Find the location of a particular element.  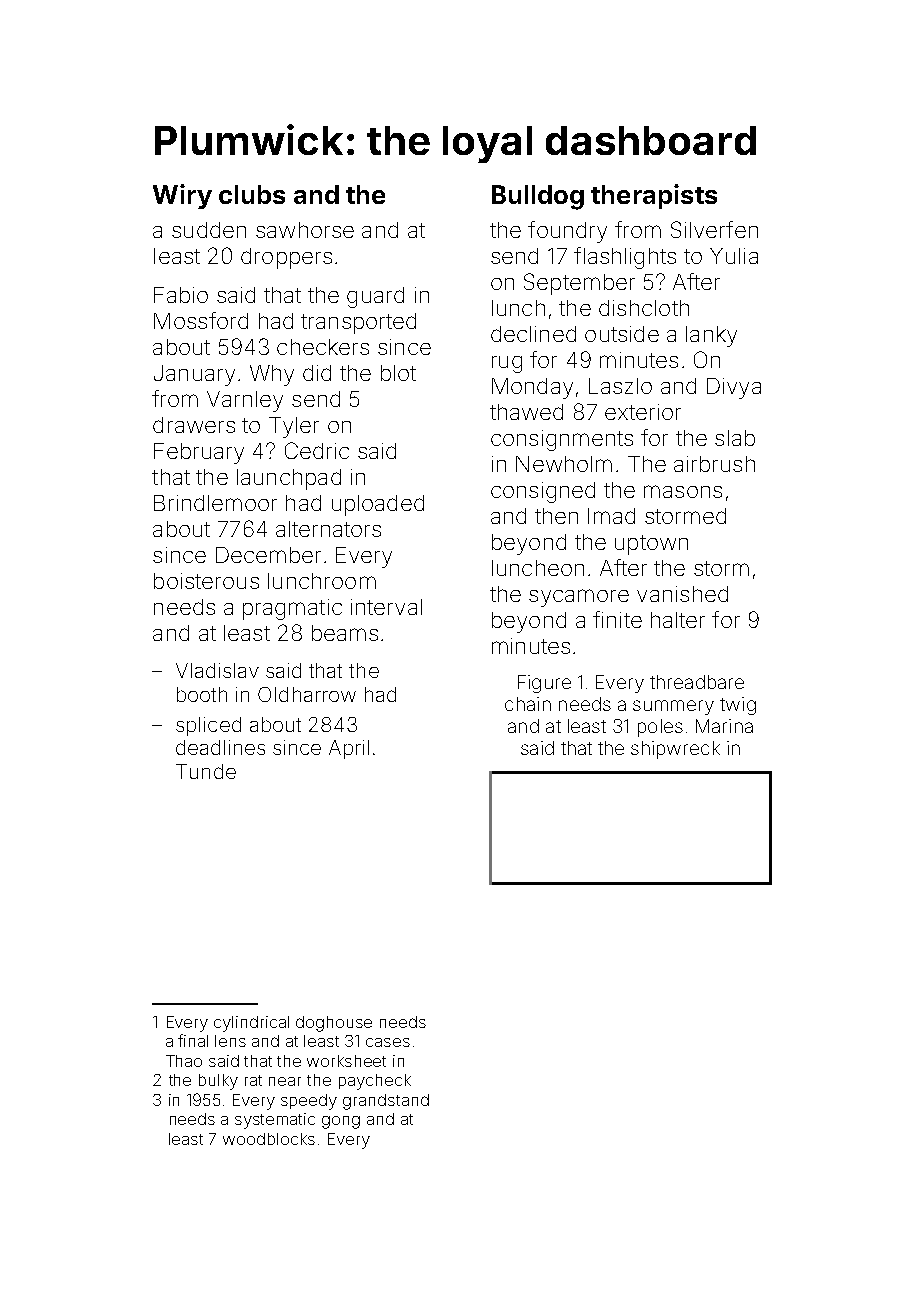

therapists is located at coordinates (654, 196).
